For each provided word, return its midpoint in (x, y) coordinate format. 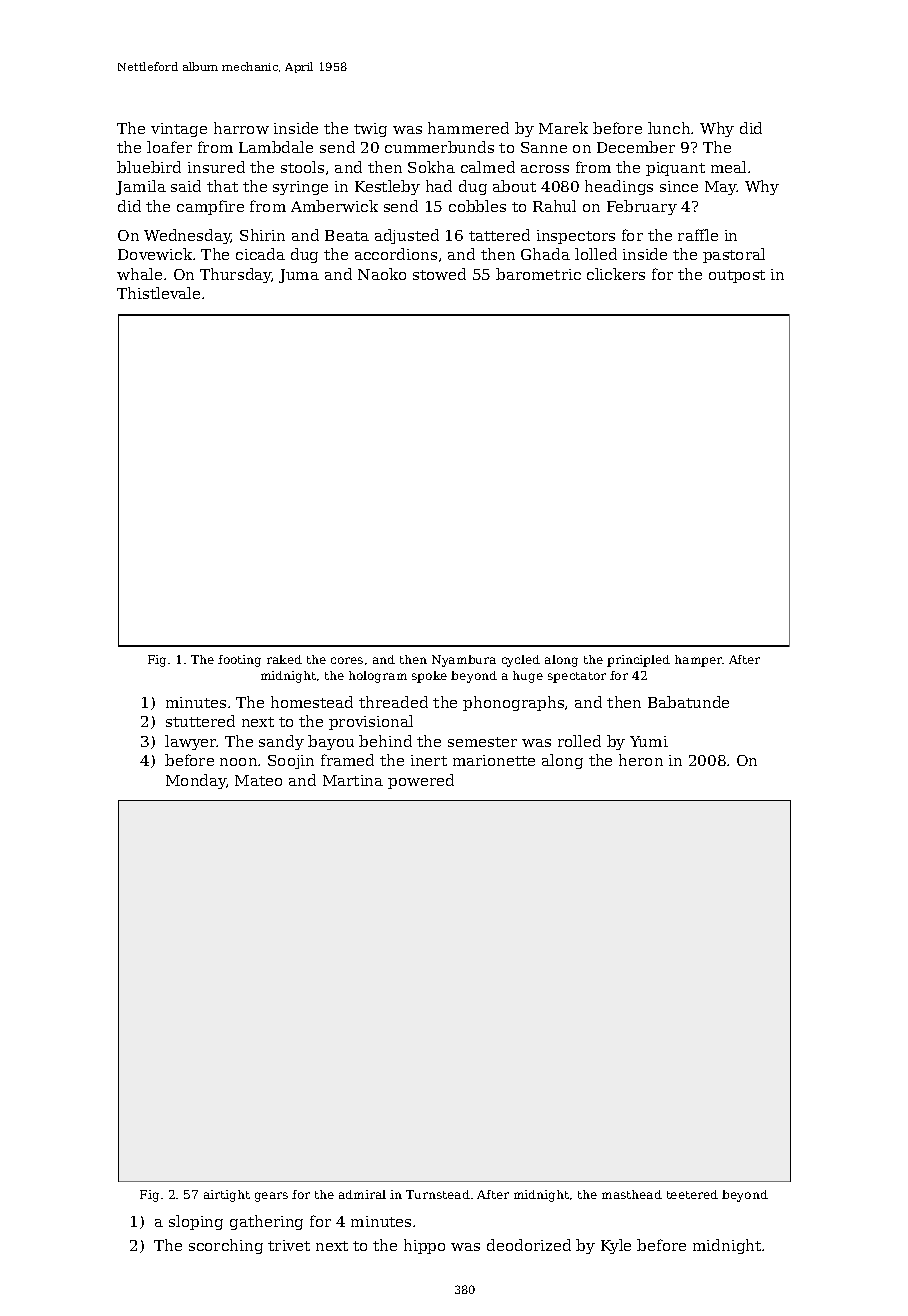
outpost (737, 276)
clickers (616, 274)
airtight (227, 1196)
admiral (362, 1194)
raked (284, 659)
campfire (210, 207)
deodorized (529, 1245)
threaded (393, 702)
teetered (692, 1194)
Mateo (258, 780)
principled (638, 661)
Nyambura (464, 661)
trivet (289, 1245)
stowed (439, 274)
